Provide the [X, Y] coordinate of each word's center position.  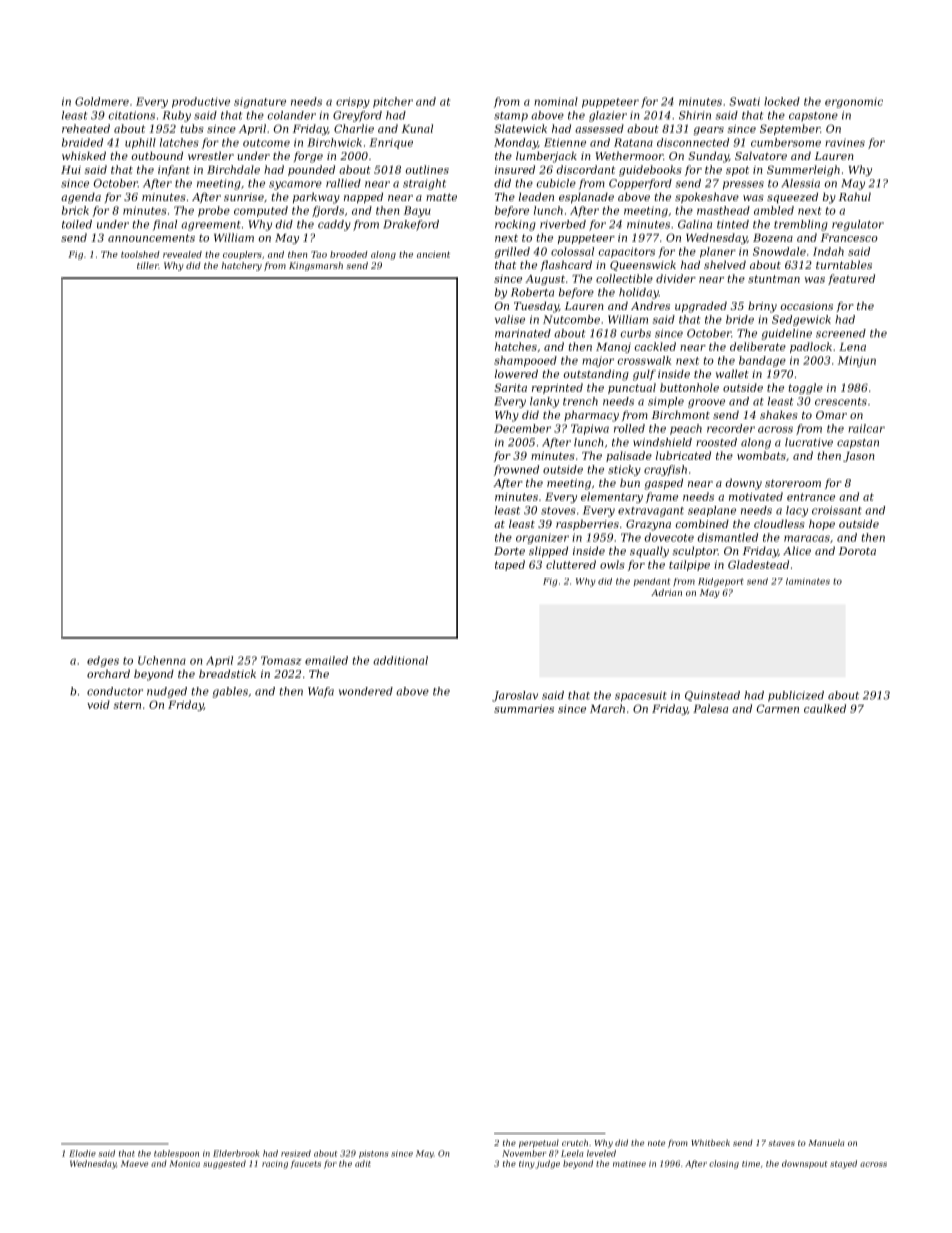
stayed [843, 1164]
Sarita [510, 387]
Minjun [857, 361]
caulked [825, 708]
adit [363, 1163]
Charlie [354, 128]
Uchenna [162, 660]
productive [201, 102]
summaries [524, 709]
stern [127, 705]
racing [275, 1165]
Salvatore [761, 155]
